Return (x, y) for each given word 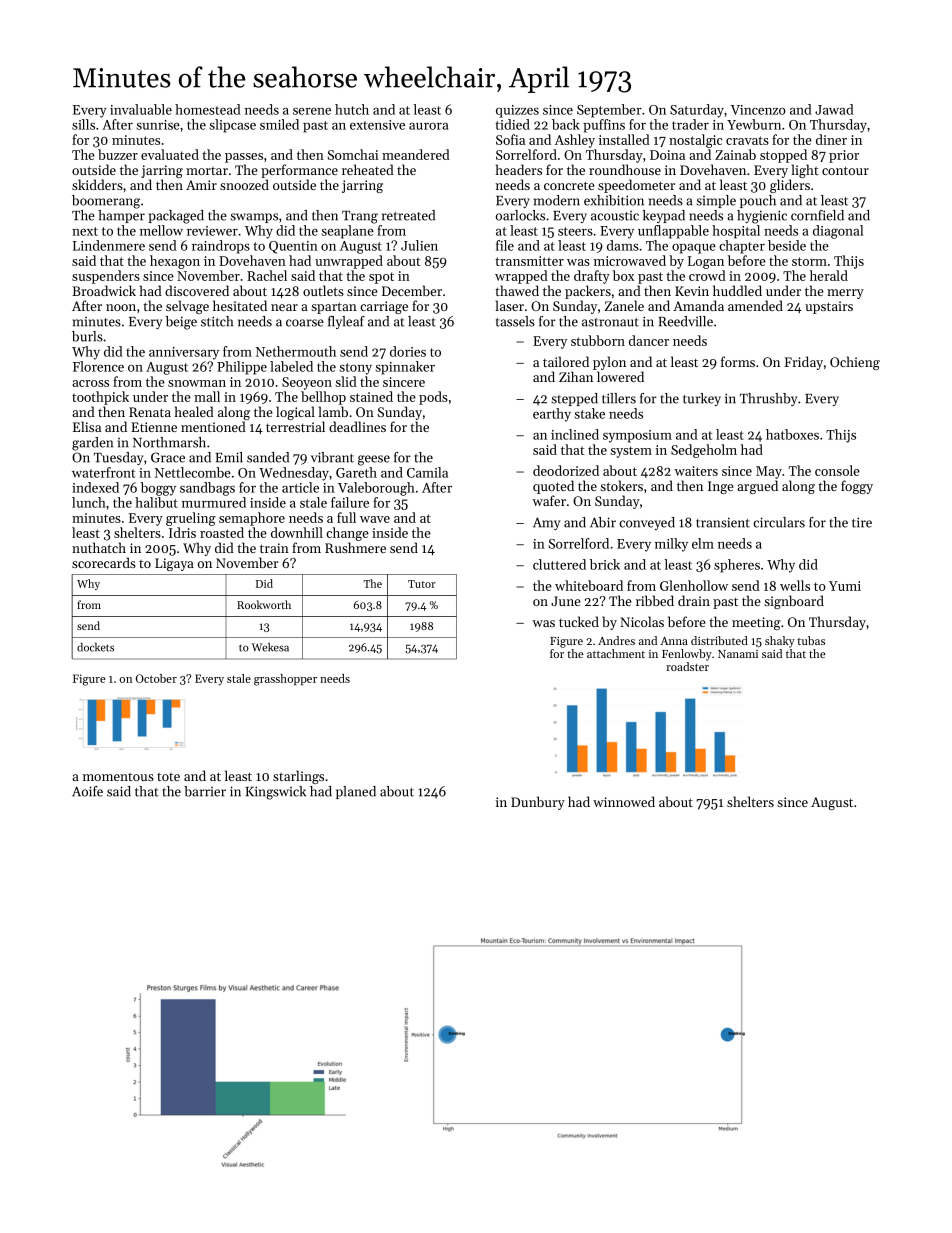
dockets (95, 647)
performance (299, 171)
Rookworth (264, 604)
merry (845, 294)
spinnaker (405, 368)
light (805, 171)
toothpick (100, 398)
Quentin (293, 247)
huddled (737, 290)
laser (510, 305)
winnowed (624, 801)
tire (862, 522)
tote (168, 777)
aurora (428, 126)
